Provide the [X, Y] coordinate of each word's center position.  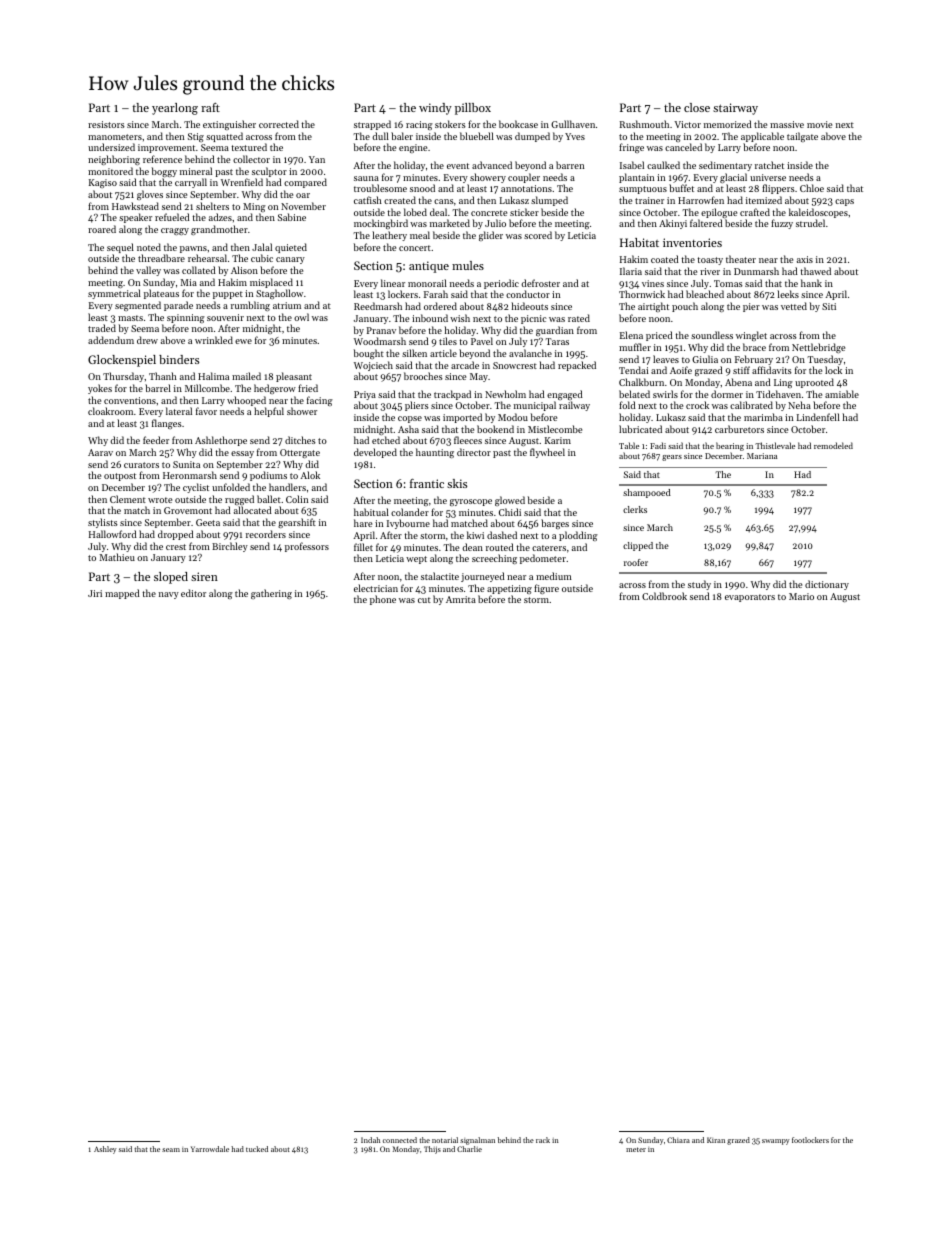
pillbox [473, 109]
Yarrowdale [210, 1149]
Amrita [461, 599]
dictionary [827, 585]
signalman [477, 1141]
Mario [801, 596]
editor [193, 593]
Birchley [230, 547]
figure [546, 589]
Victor [687, 124]
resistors [106, 124]
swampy [776, 1142]
